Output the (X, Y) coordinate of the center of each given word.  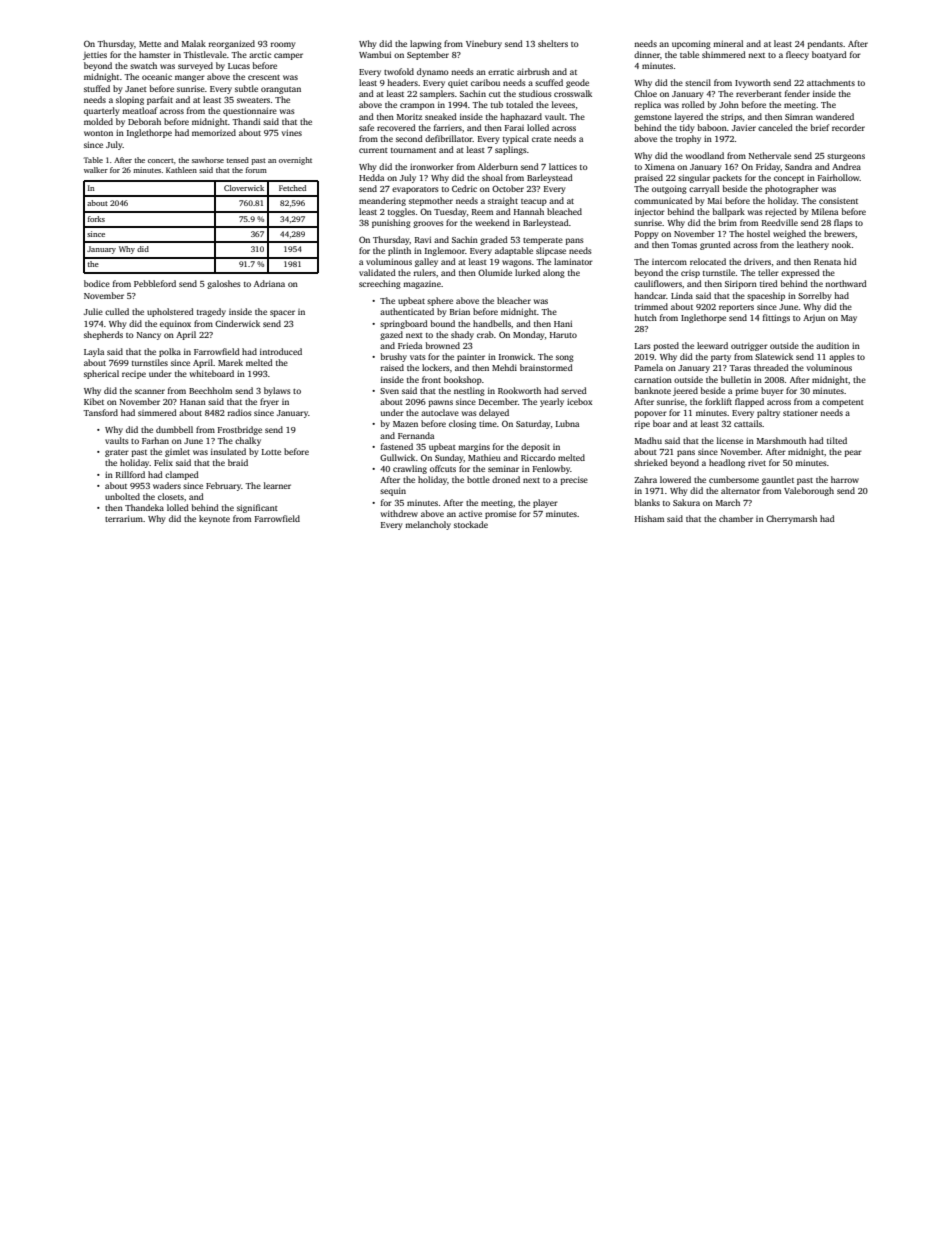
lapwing (426, 44)
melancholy (428, 525)
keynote (214, 519)
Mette (150, 44)
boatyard (829, 55)
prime (746, 392)
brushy (394, 357)
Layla (94, 352)
